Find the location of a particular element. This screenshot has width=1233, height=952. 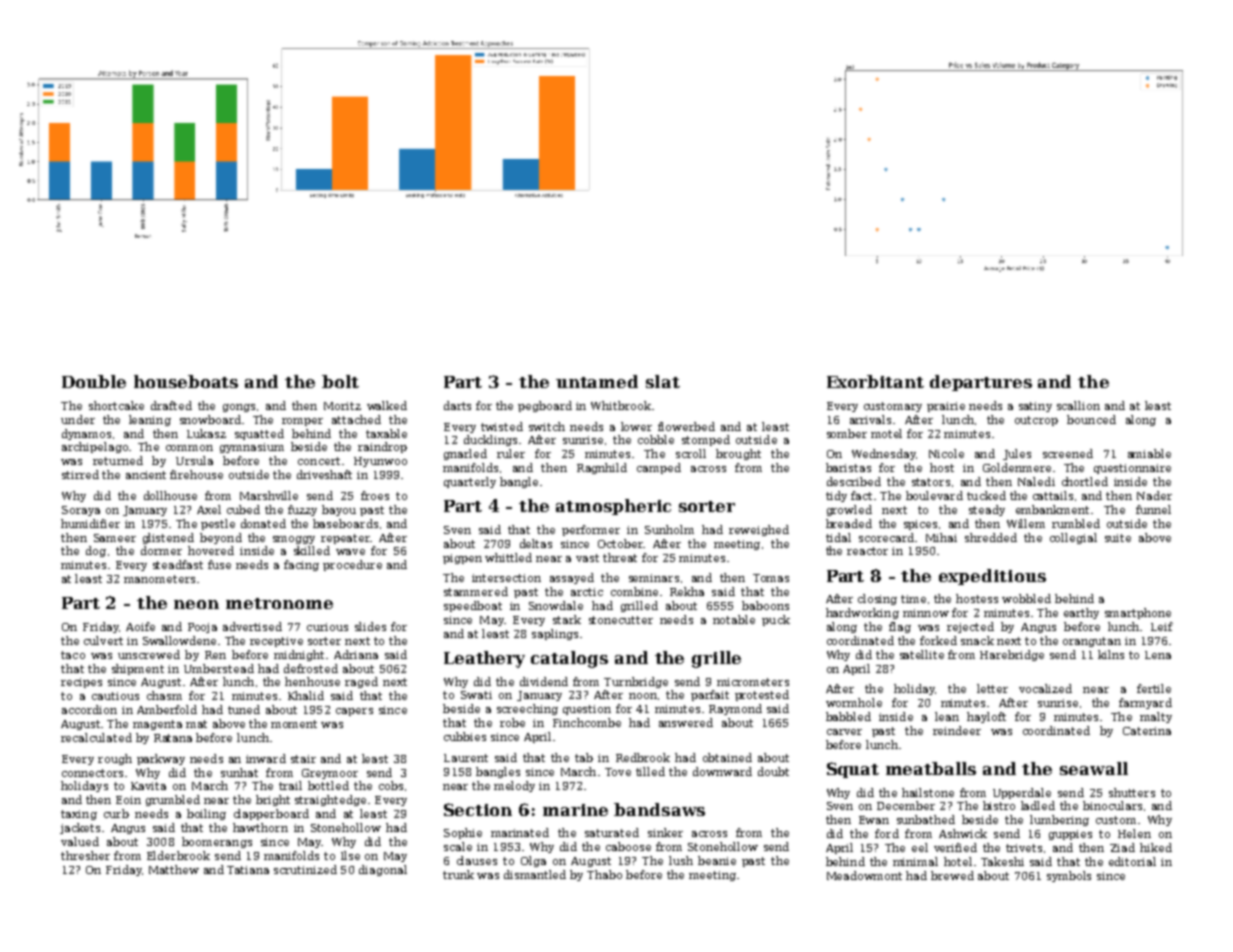

beanie is located at coordinates (717, 860).
